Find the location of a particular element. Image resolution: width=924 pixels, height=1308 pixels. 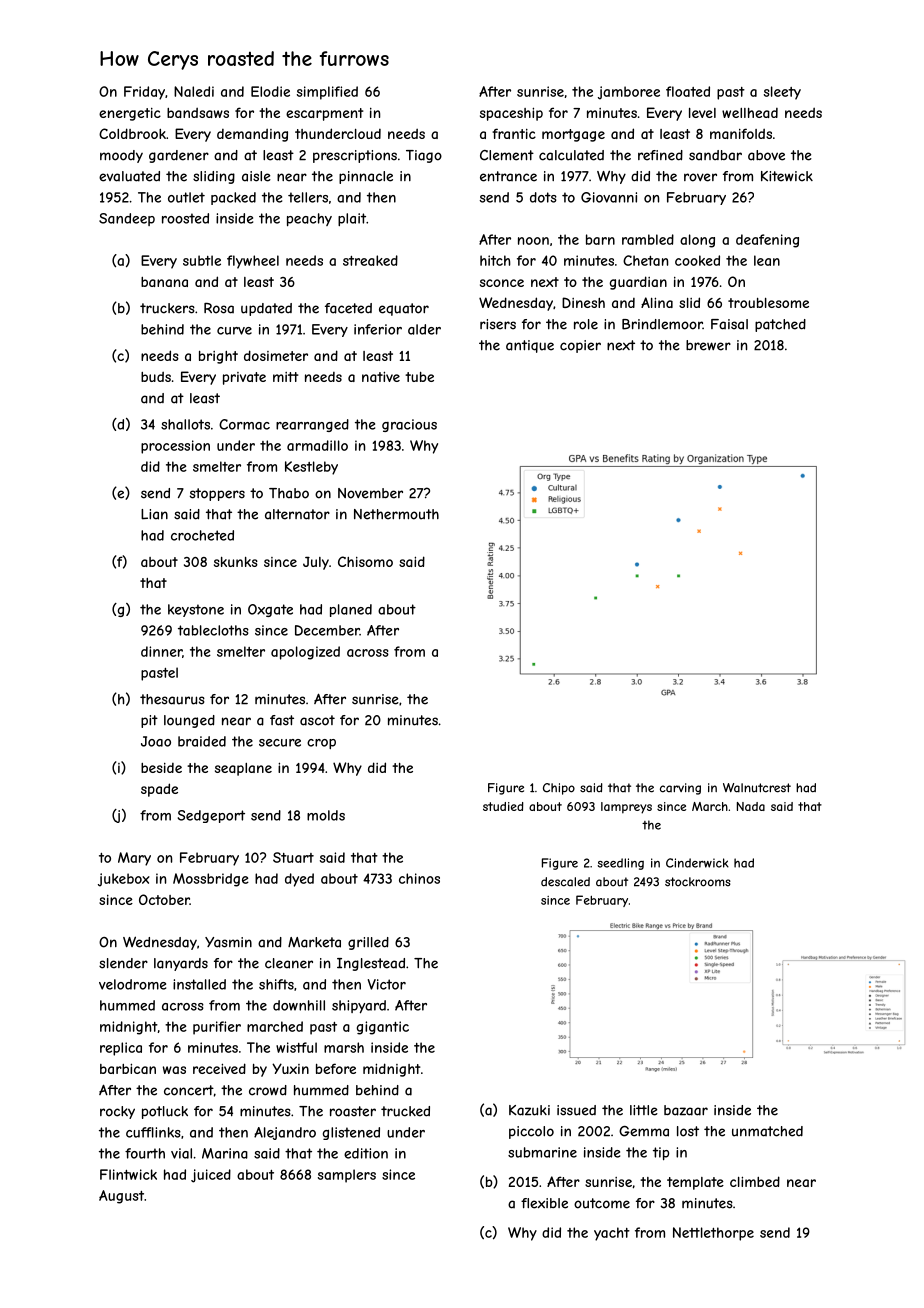

Walnutcrest is located at coordinates (757, 788).
